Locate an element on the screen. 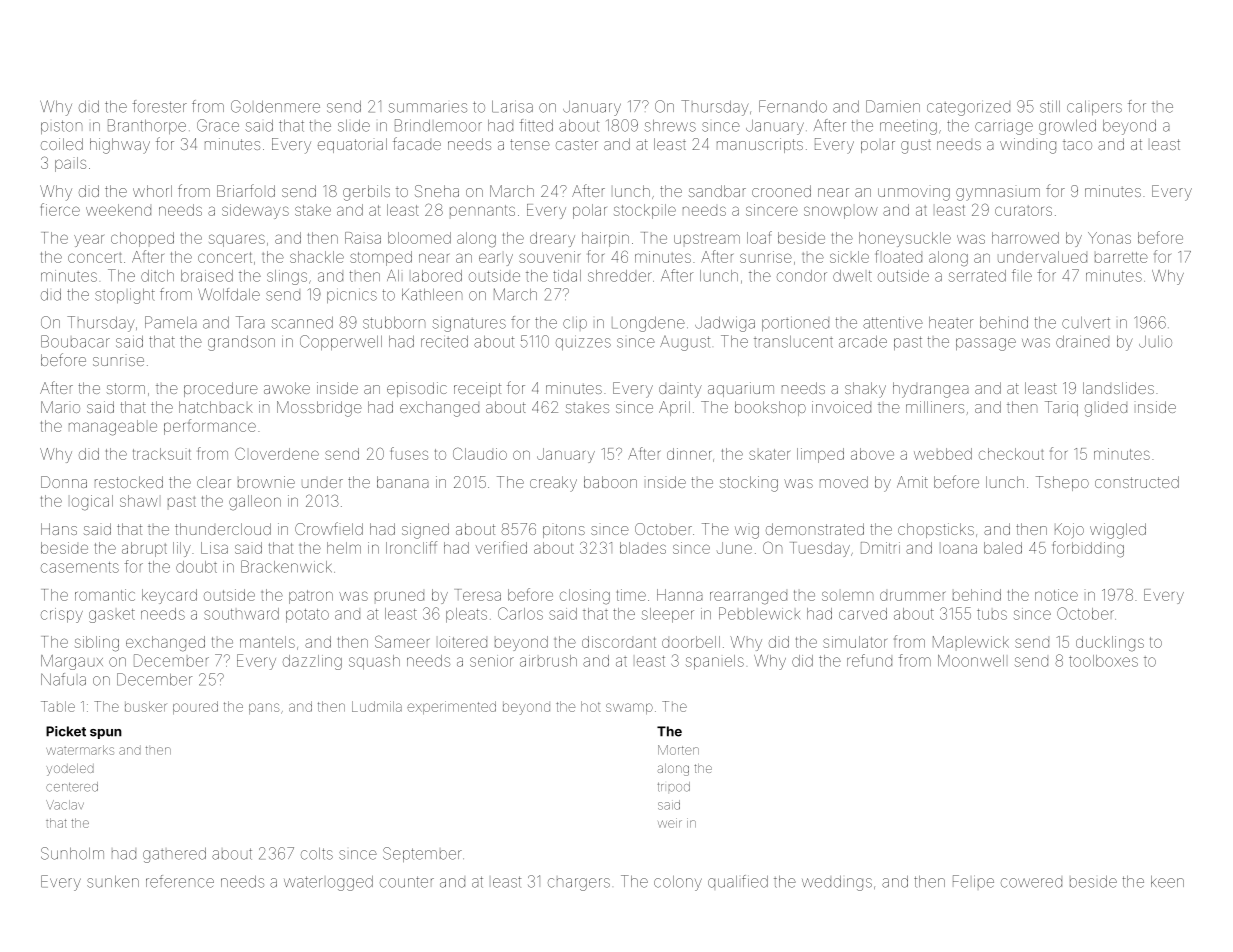 Image resolution: width=1233 pixels, height=952 pixels. counter is located at coordinates (407, 882).
